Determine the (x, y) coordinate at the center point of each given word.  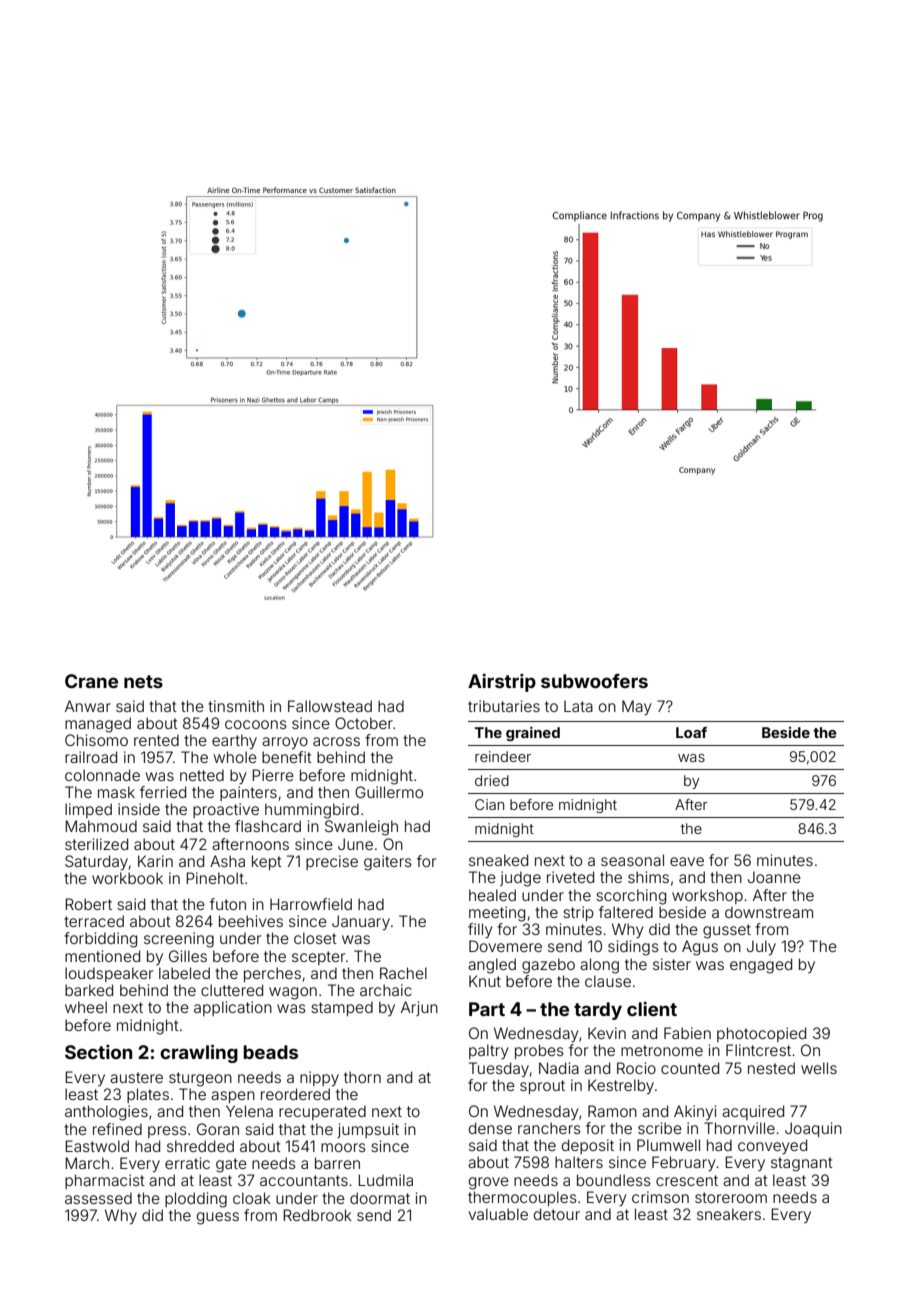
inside (139, 809)
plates (148, 1095)
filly (480, 931)
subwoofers (594, 681)
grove (489, 1183)
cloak (252, 1198)
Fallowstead (330, 706)
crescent (687, 1180)
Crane (91, 681)
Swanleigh (361, 828)
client (652, 1009)
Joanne (774, 877)
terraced (94, 921)
